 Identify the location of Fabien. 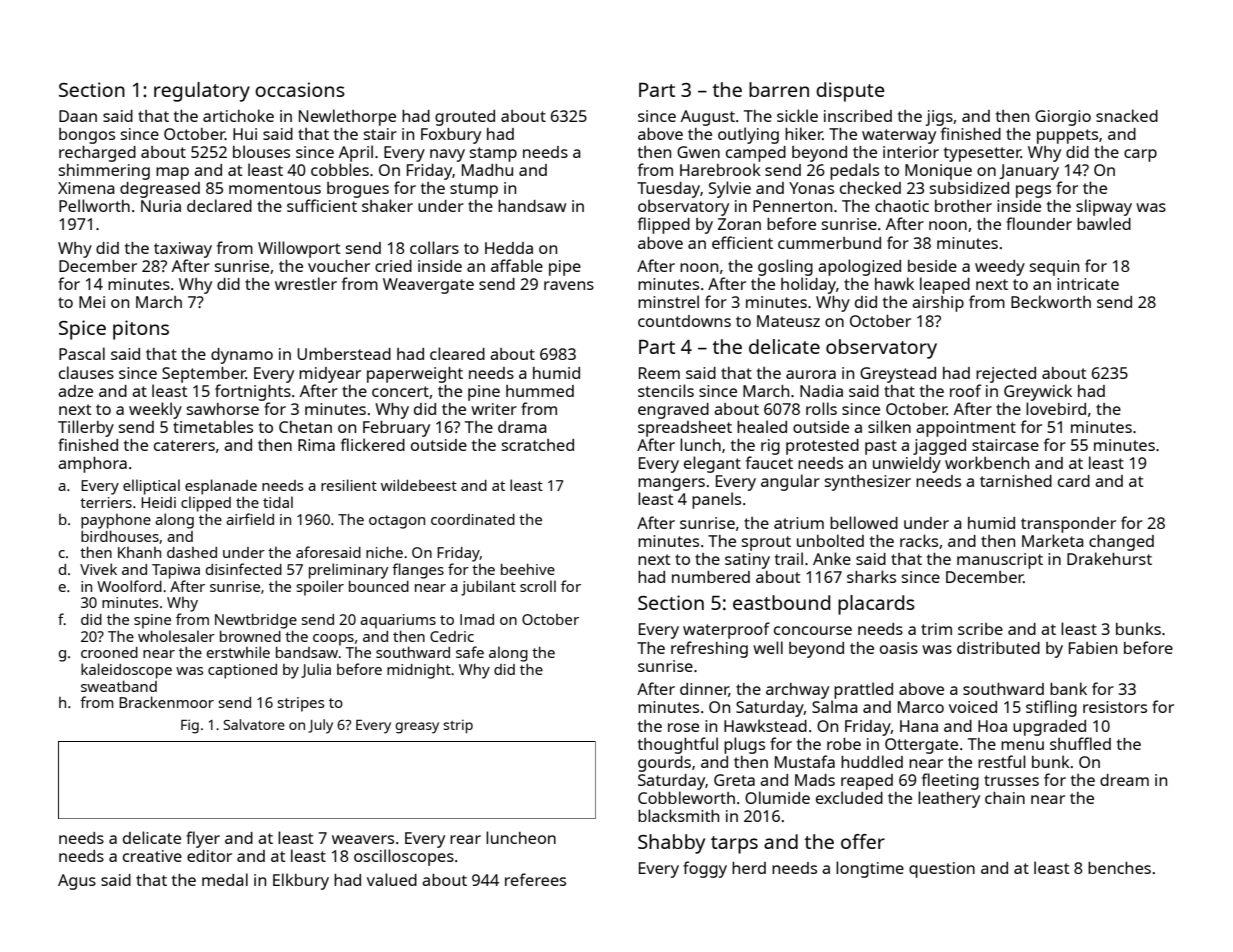
(1093, 648).
